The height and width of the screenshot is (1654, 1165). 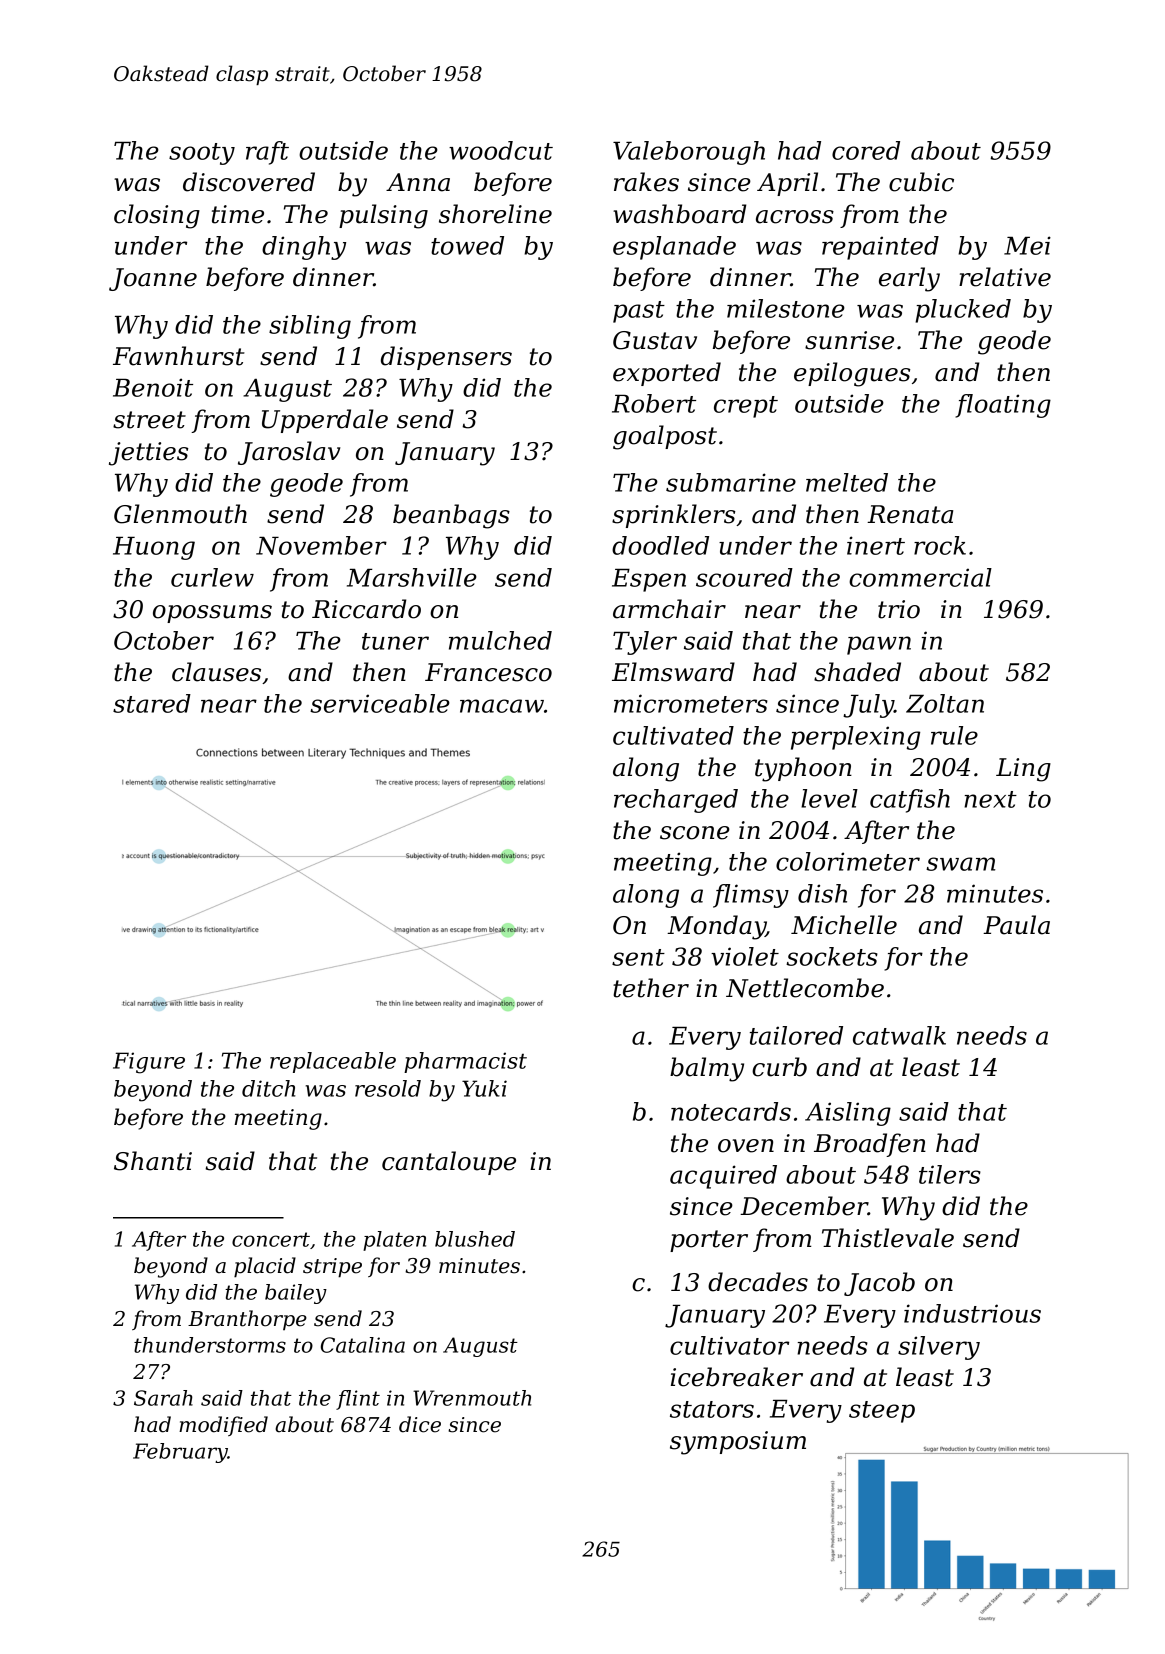 What do you see at coordinates (689, 153) in the screenshot?
I see `Valeborough` at bounding box center [689, 153].
